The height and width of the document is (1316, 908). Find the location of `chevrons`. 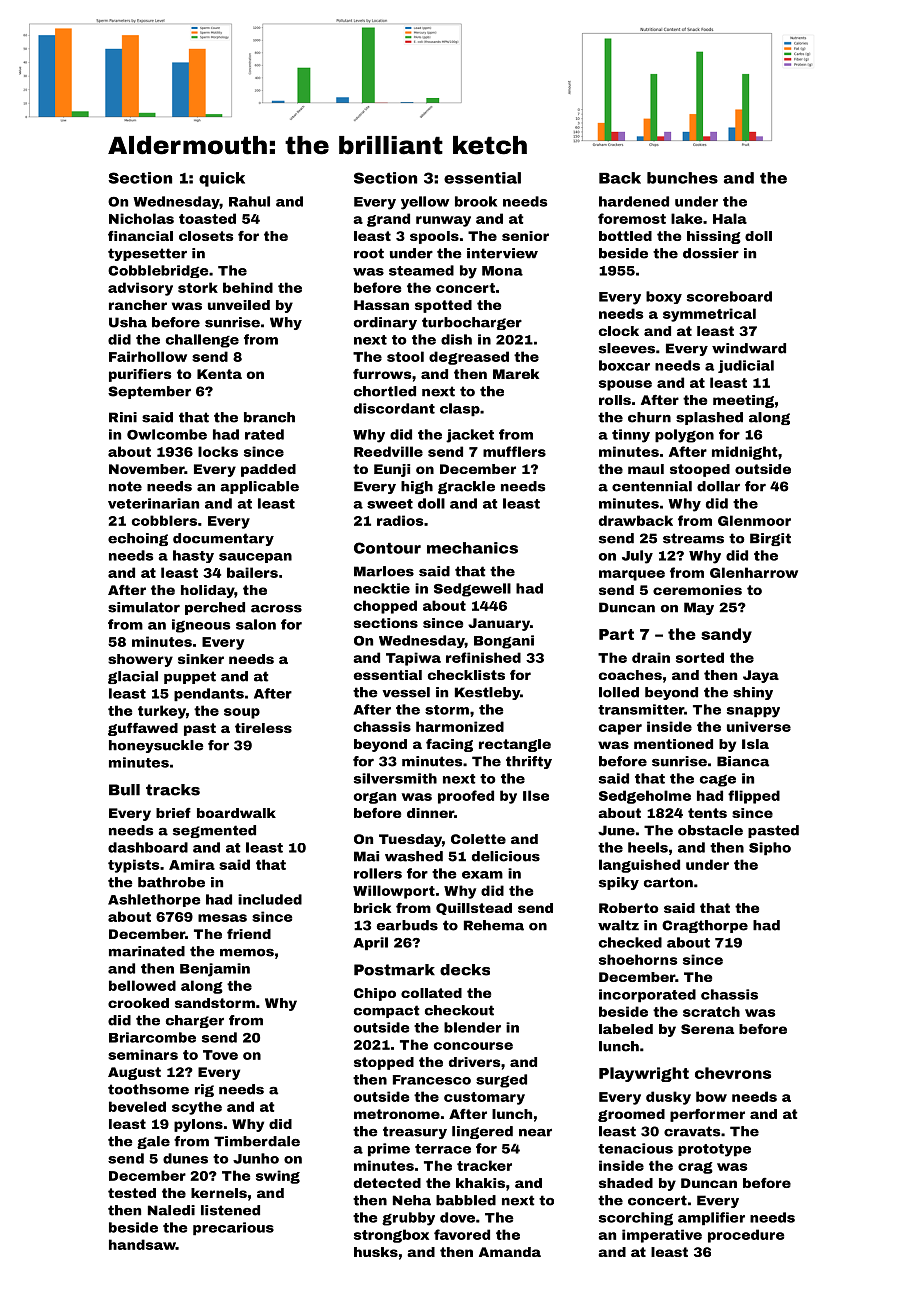

chevrons is located at coordinates (733, 1073).
